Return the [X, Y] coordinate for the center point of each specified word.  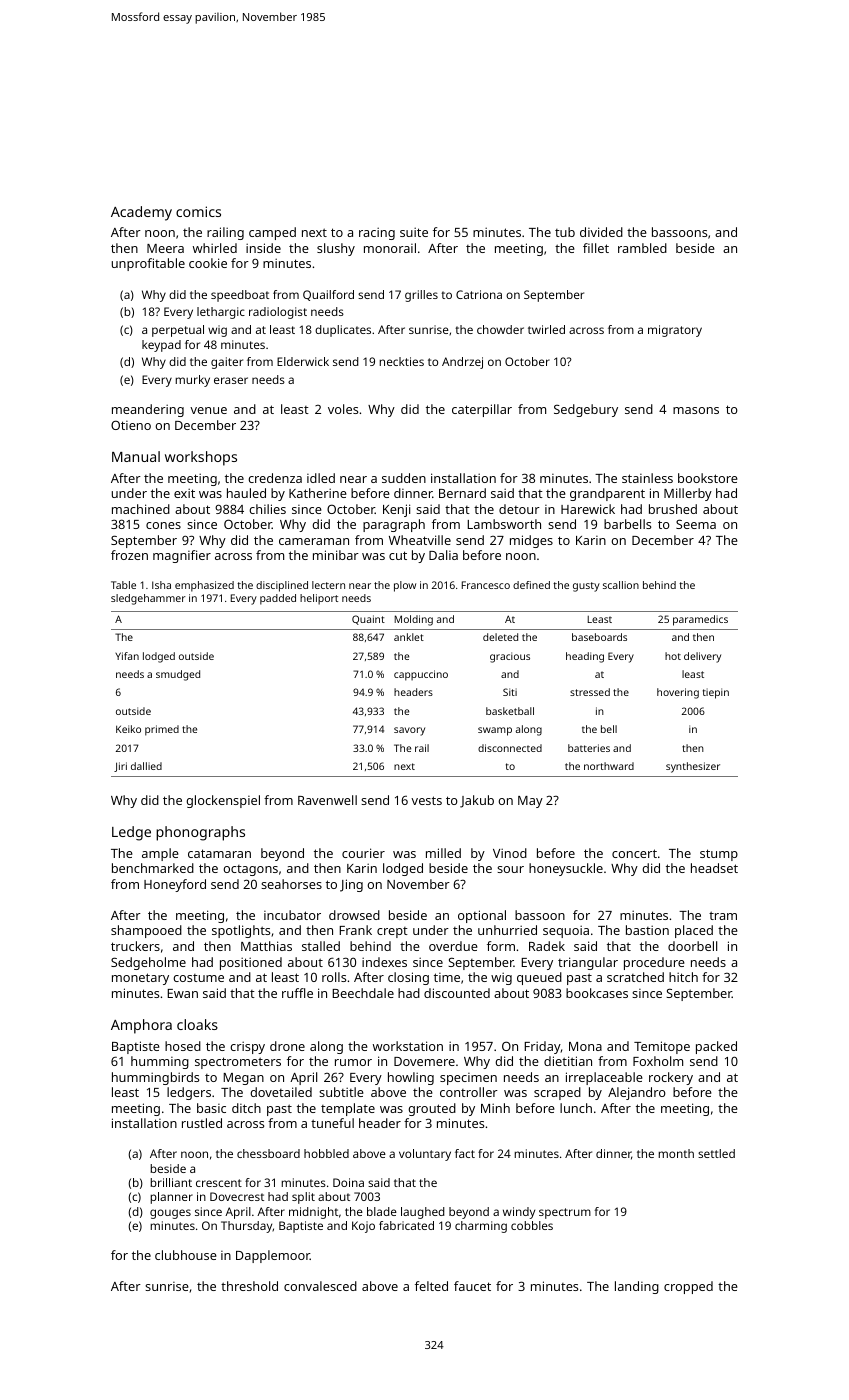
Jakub [477, 801]
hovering [678, 693]
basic [211, 1108]
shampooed [146, 931]
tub [565, 232]
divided [601, 232]
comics [198, 211]
